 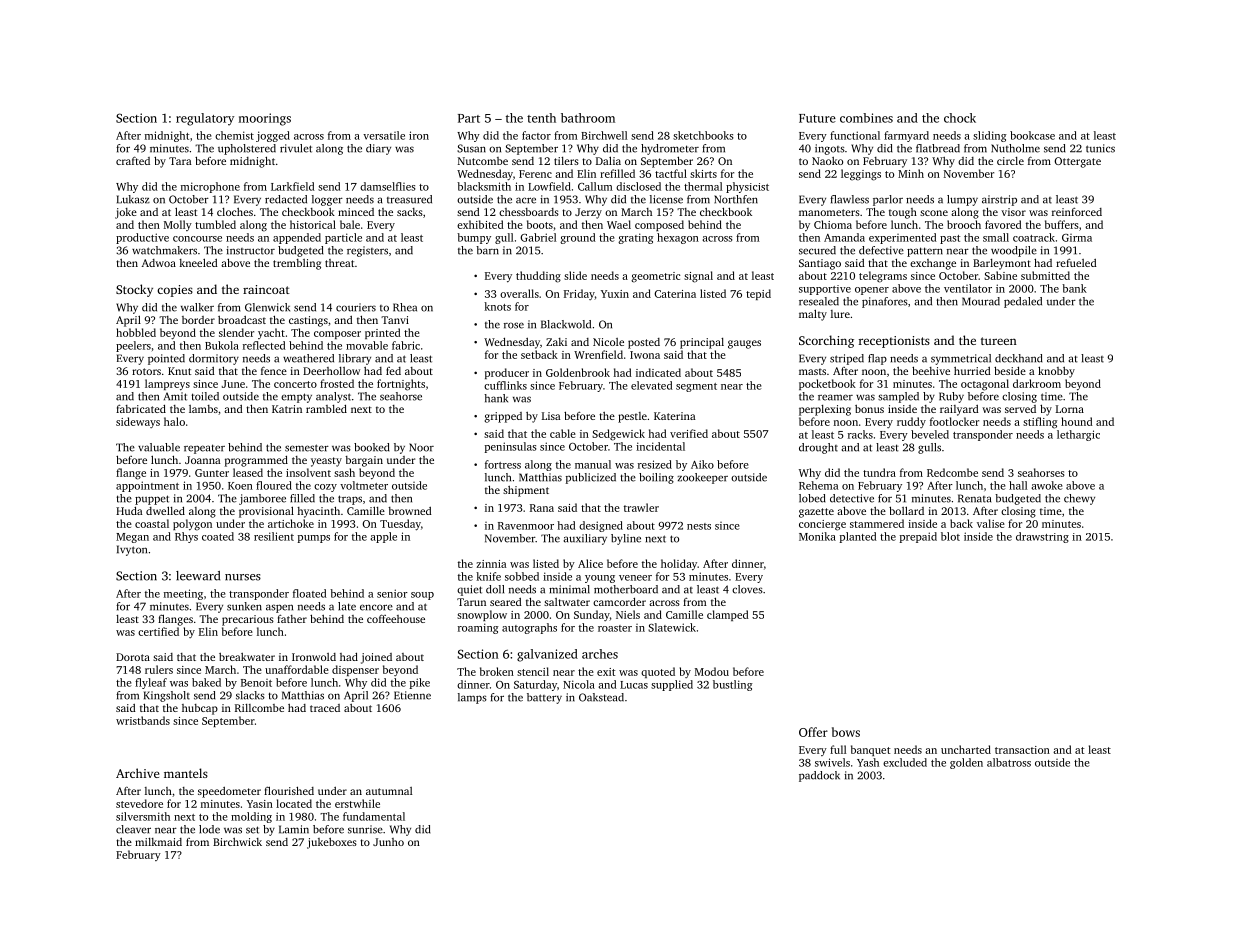 What do you see at coordinates (205, 119) in the page?
I see `regulatory` at bounding box center [205, 119].
